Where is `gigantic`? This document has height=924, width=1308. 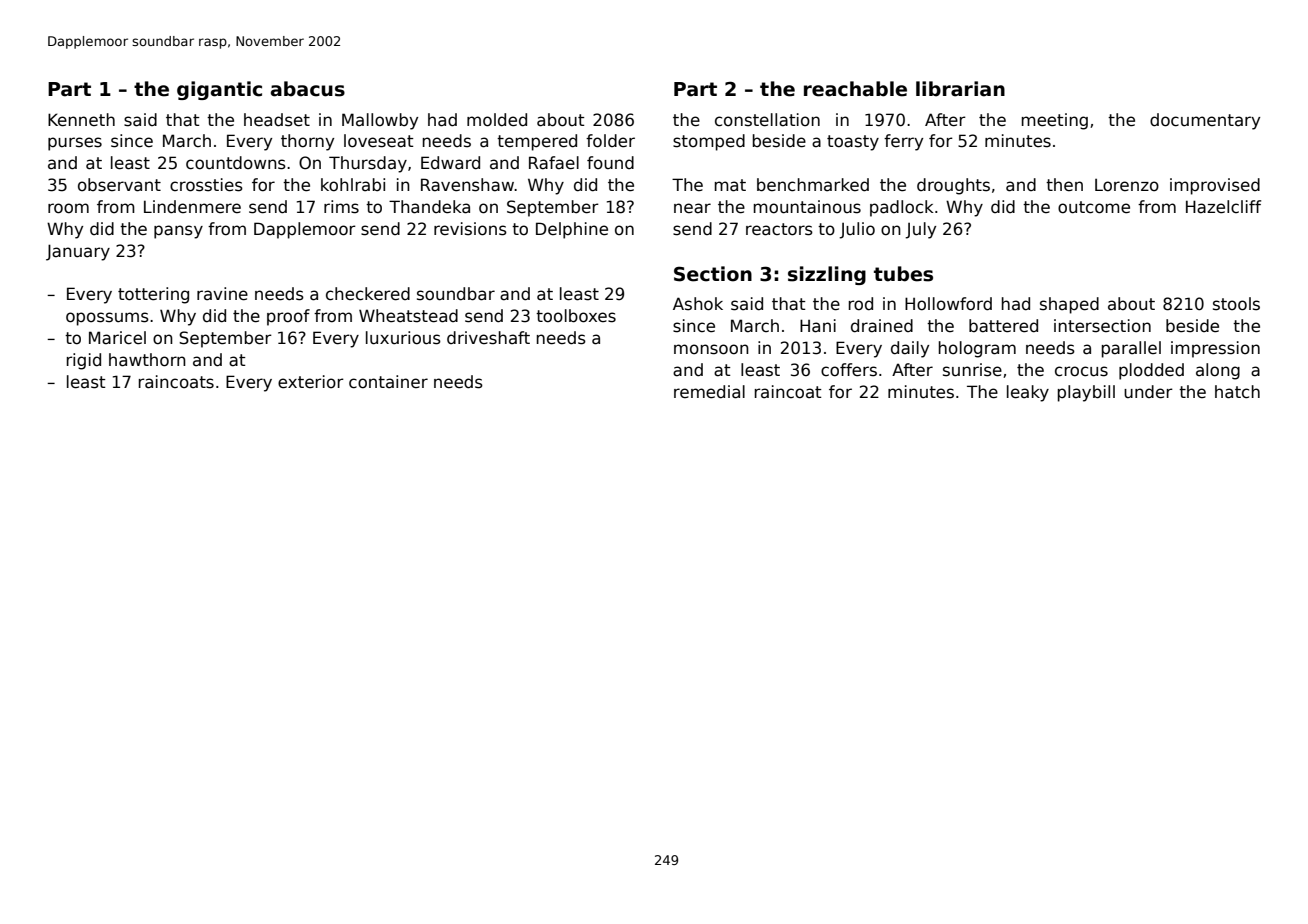 gigantic is located at coordinates (219, 90).
